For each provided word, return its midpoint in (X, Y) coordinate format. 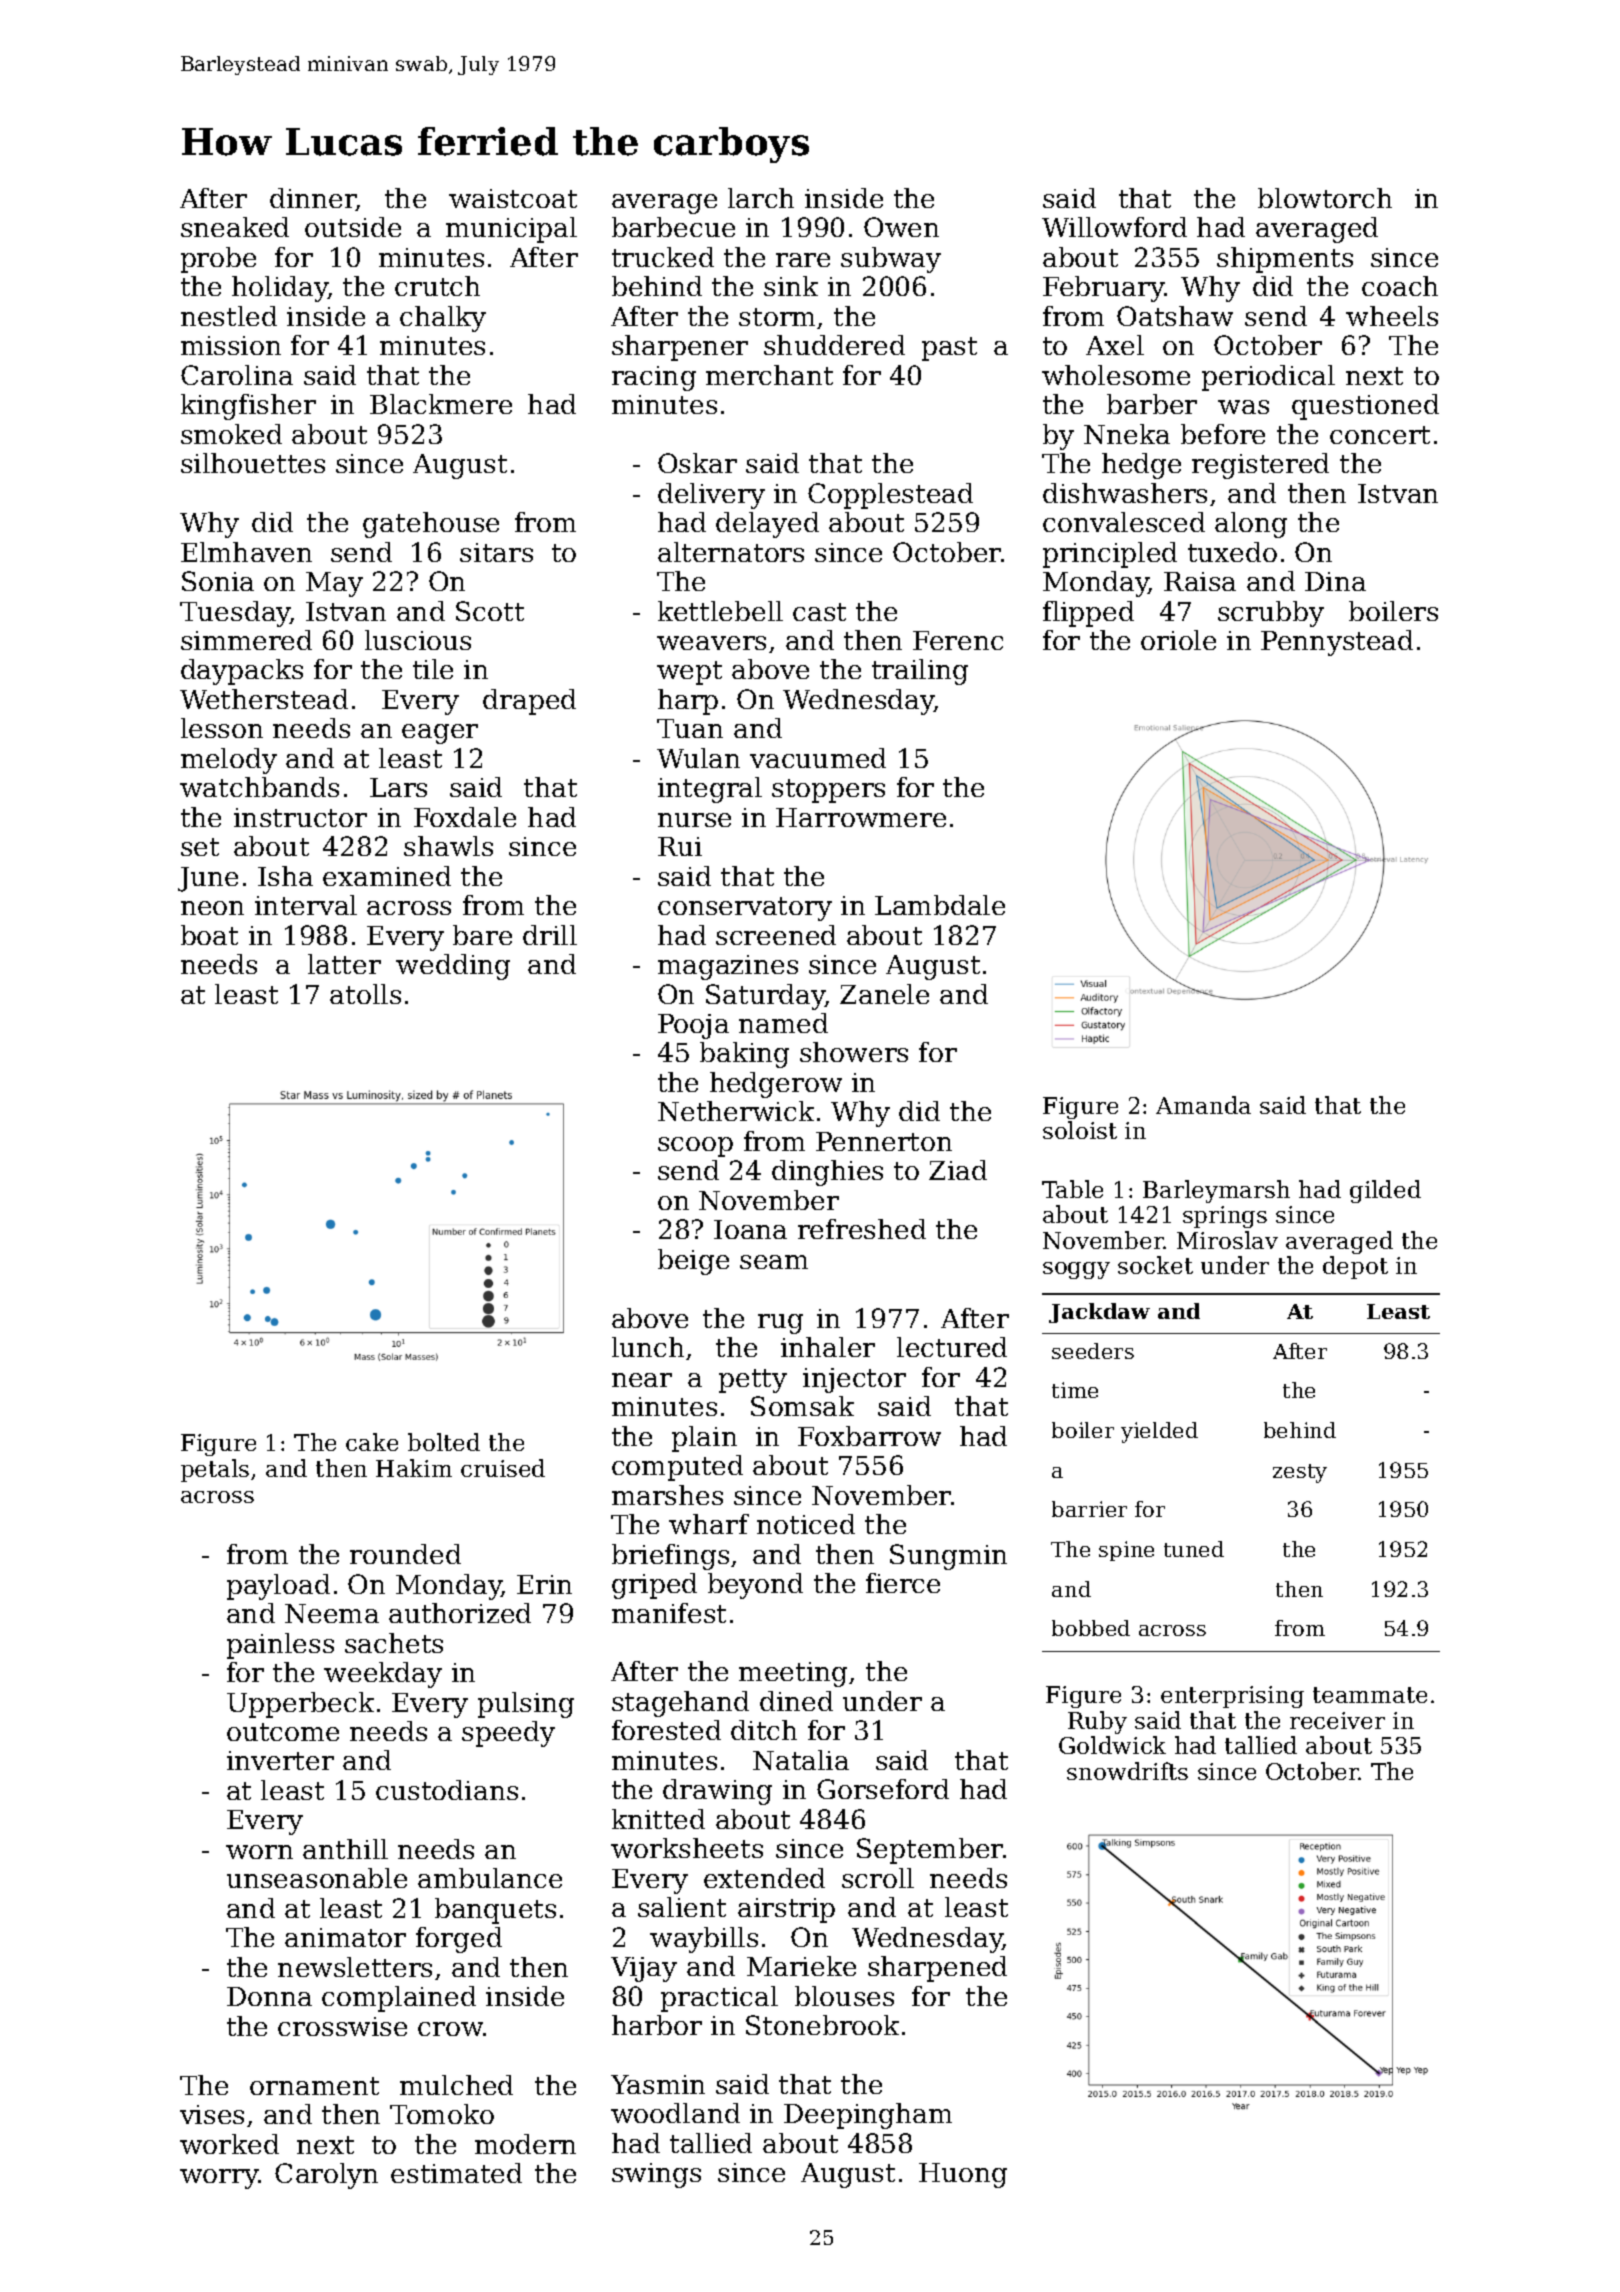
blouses (844, 1996)
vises (212, 2114)
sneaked (235, 227)
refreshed (862, 1229)
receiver (1337, 1720)
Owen (901, 227)
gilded (1385, 1191)
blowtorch (1325, 198)
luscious (418, 640)
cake (372, 1442)
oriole (1178, 640)
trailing (920, 672)
